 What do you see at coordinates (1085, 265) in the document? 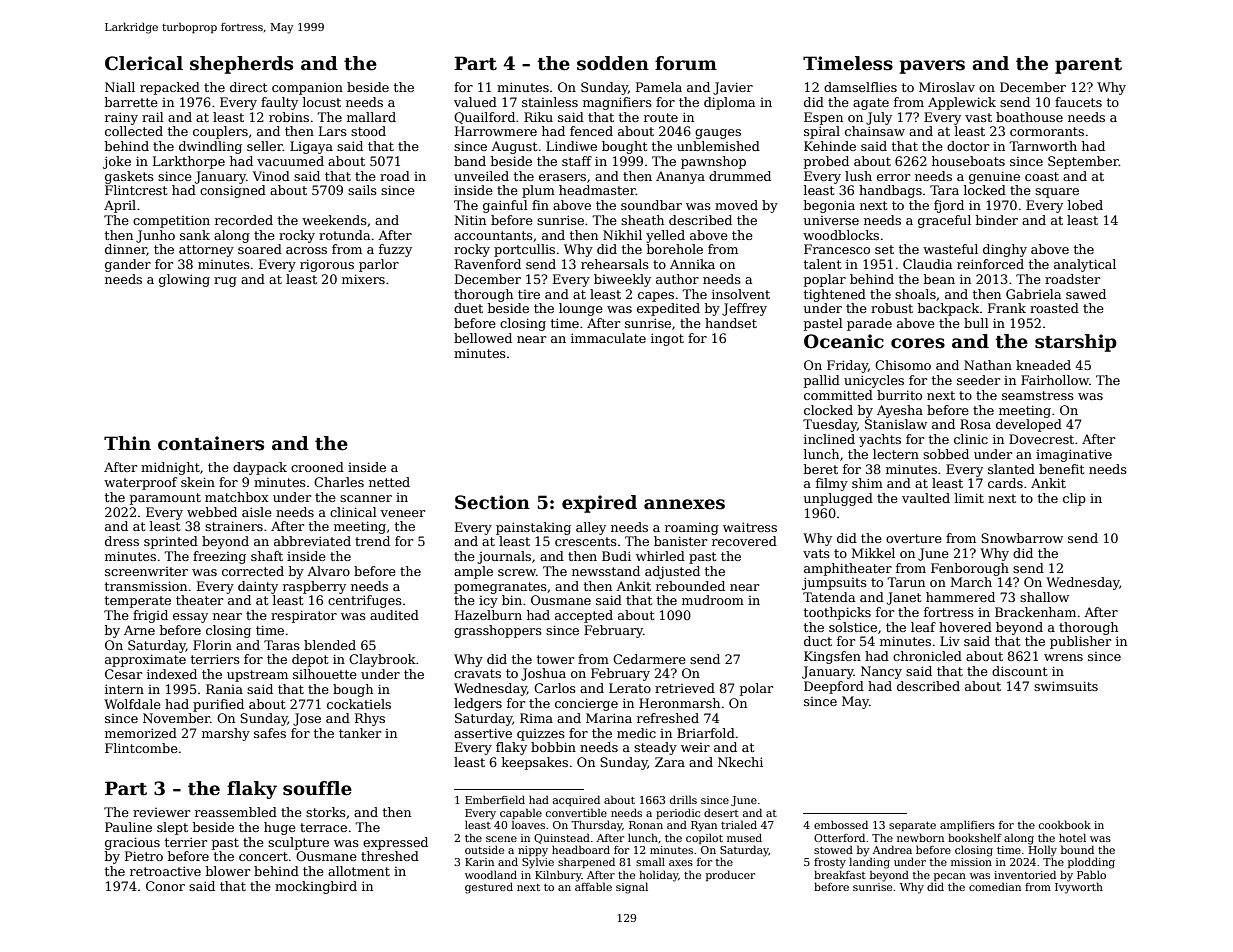
I see `analytical` at bounding box center [1085, 265].
